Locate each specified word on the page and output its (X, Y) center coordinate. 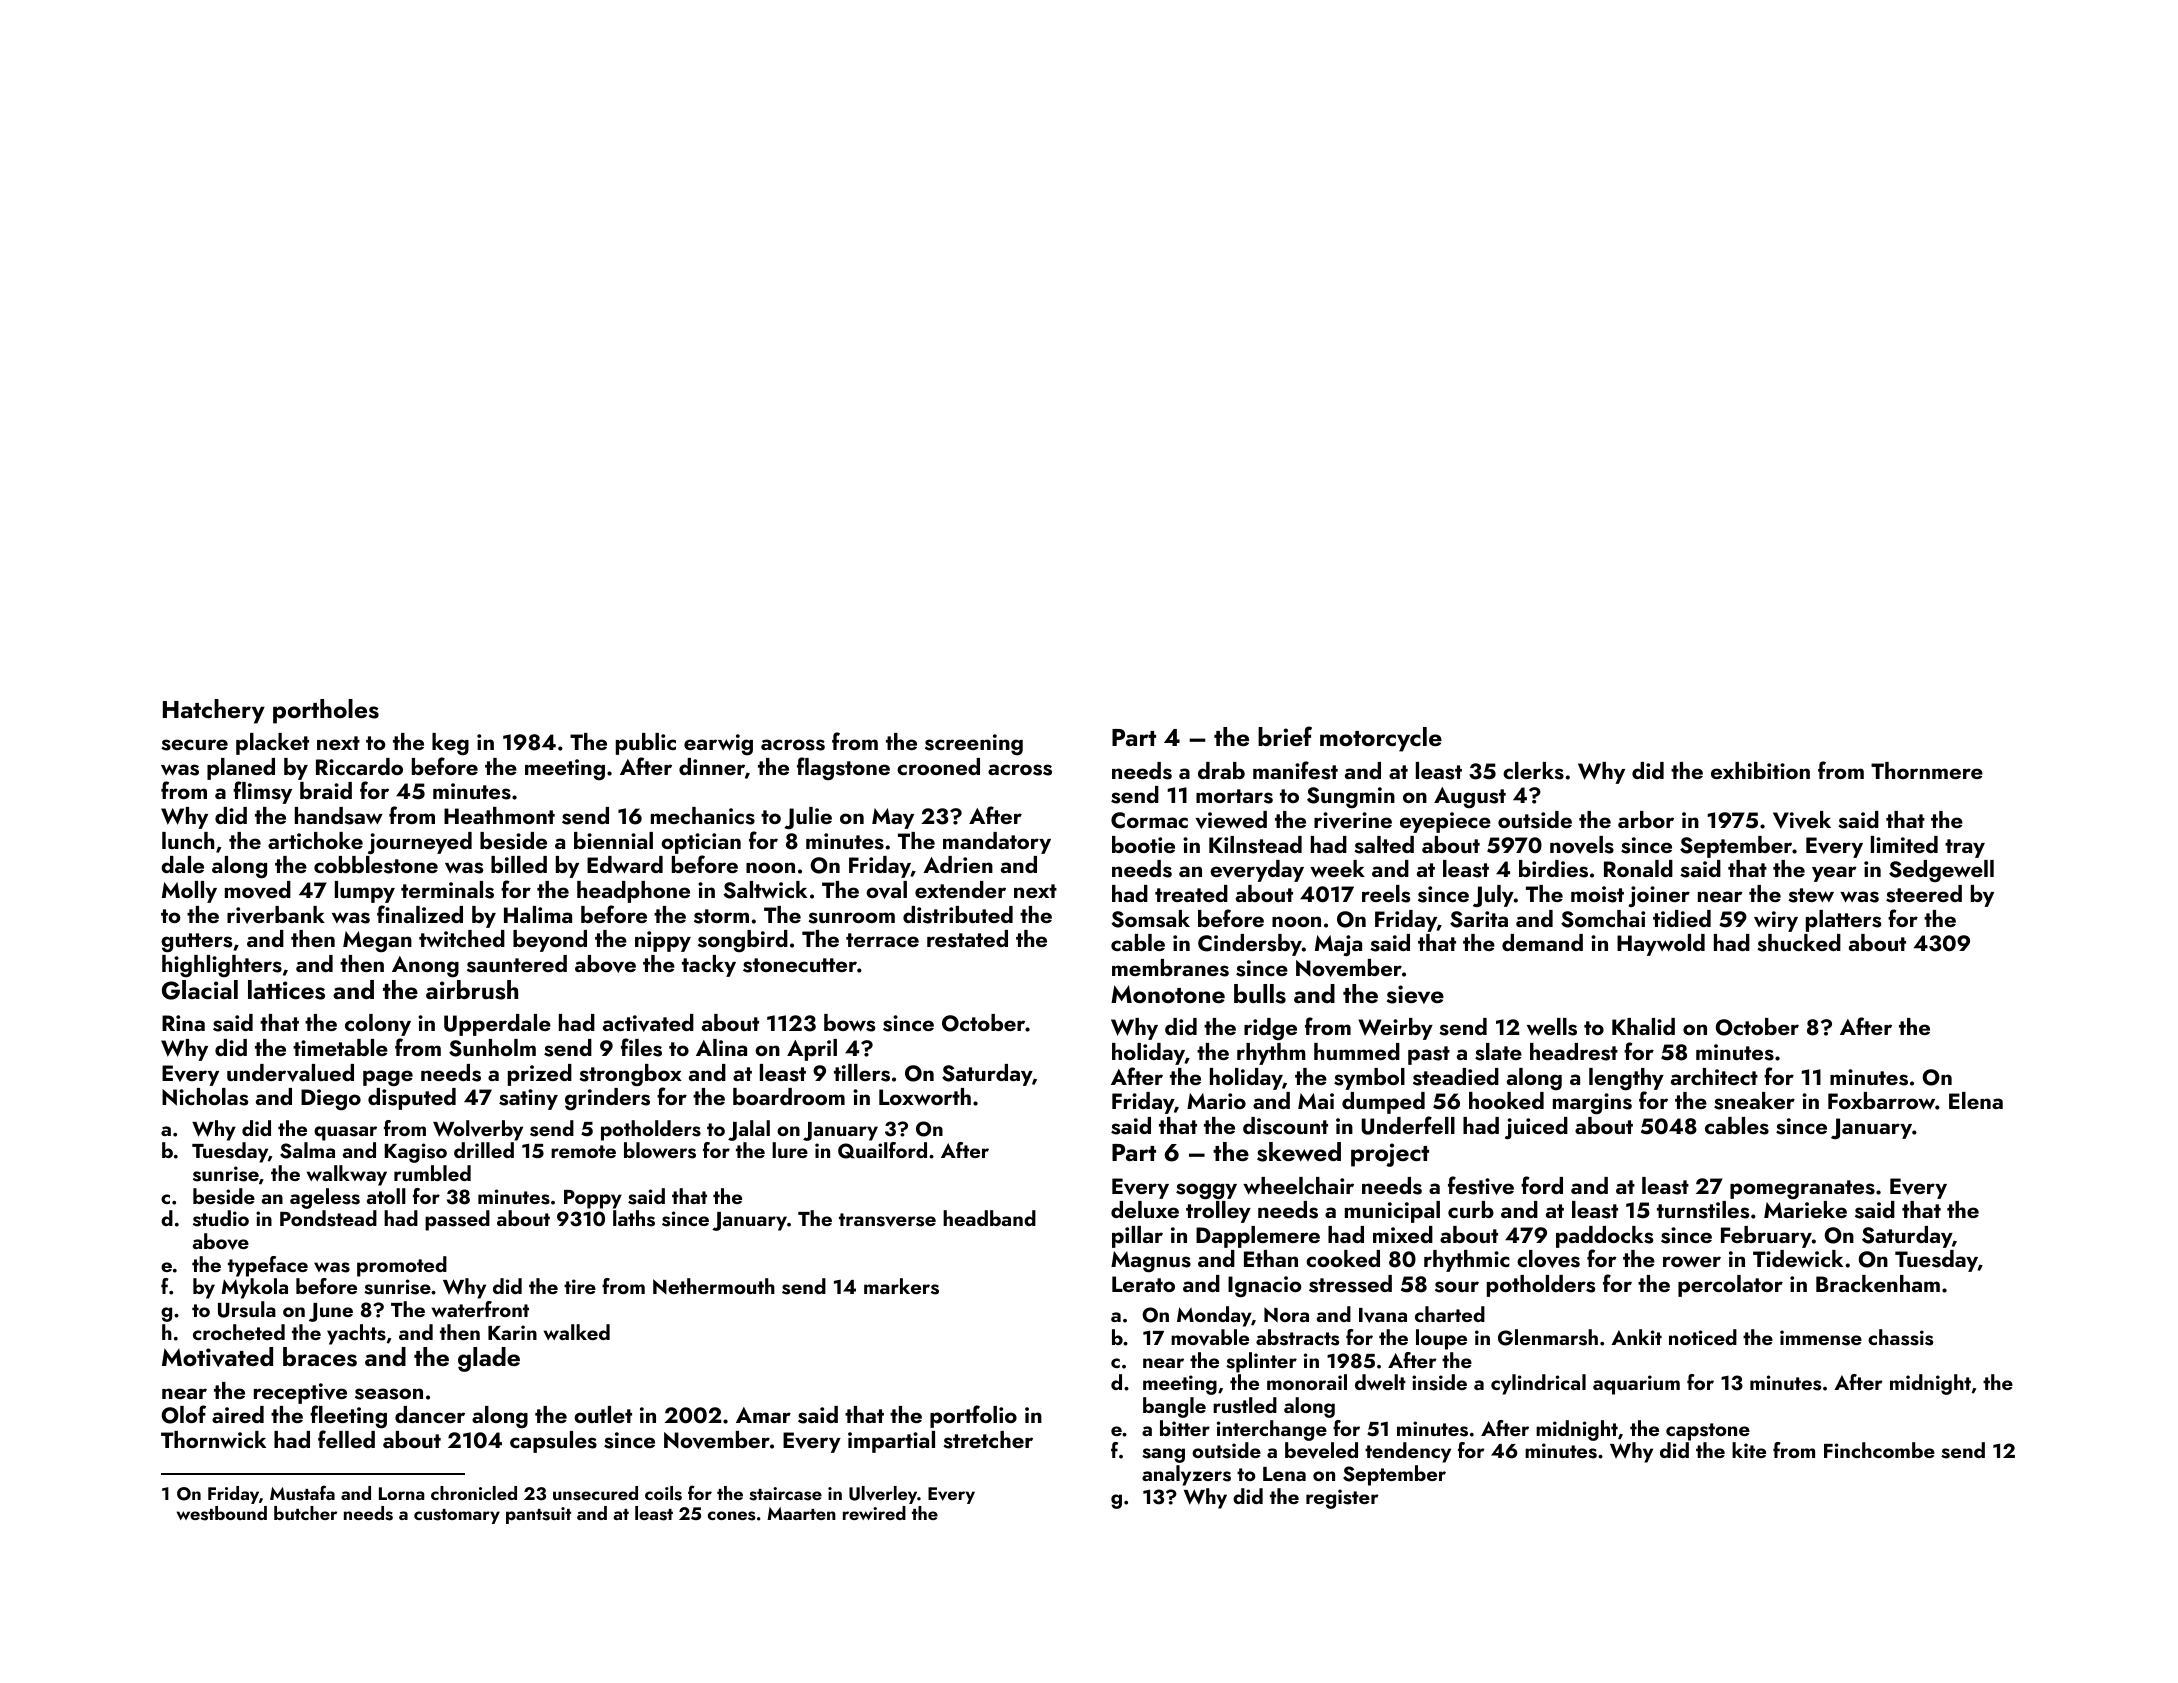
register (1342, 1499)
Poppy (593, 1199)
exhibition (1760, 770)
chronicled (474, 1493)
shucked (1799, 943)
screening (974, 744)
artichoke (315, 840)
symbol (1369, 1079)
